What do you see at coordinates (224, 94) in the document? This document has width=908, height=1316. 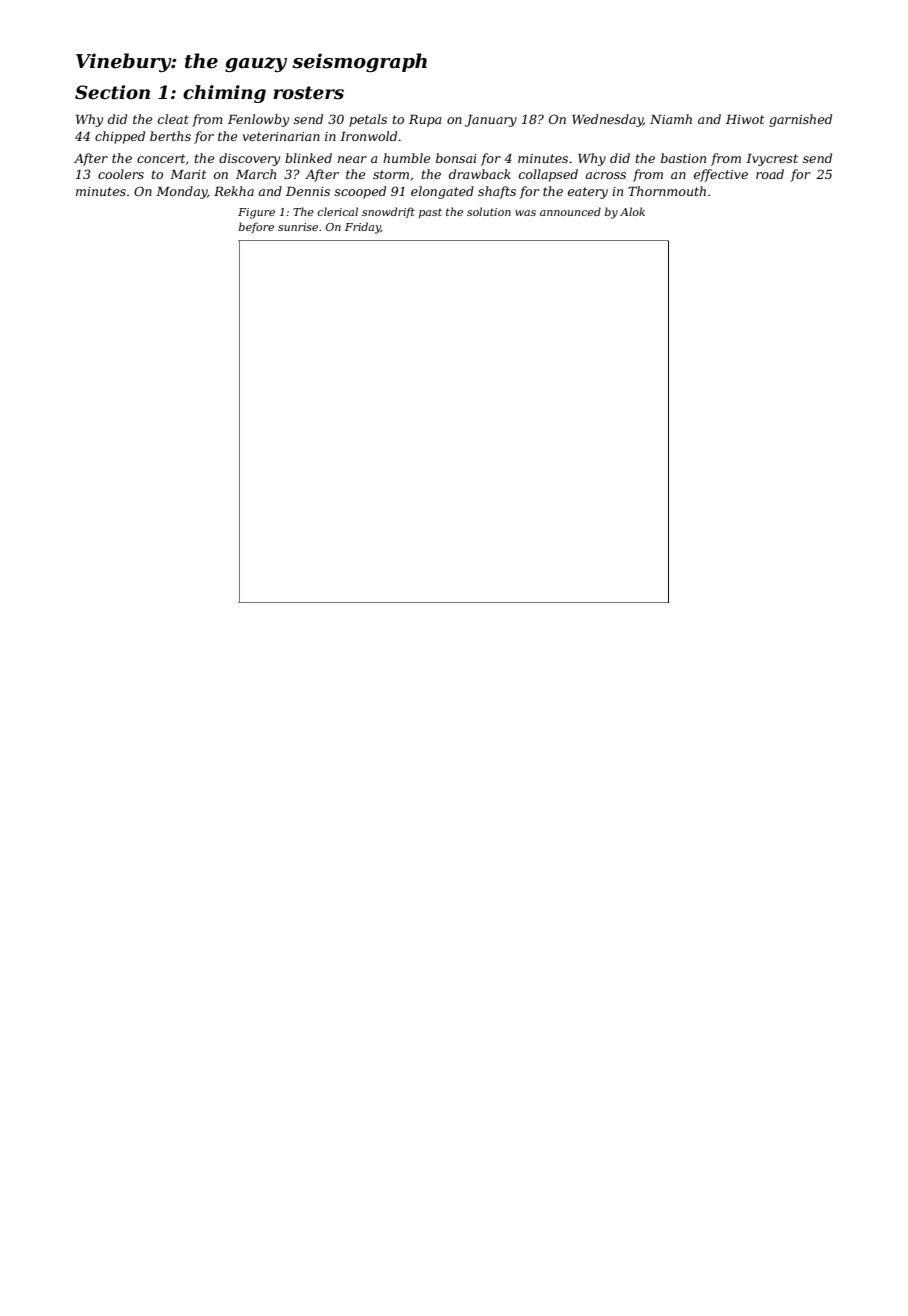 I see `chiming` at bounding box center [224, 94].
